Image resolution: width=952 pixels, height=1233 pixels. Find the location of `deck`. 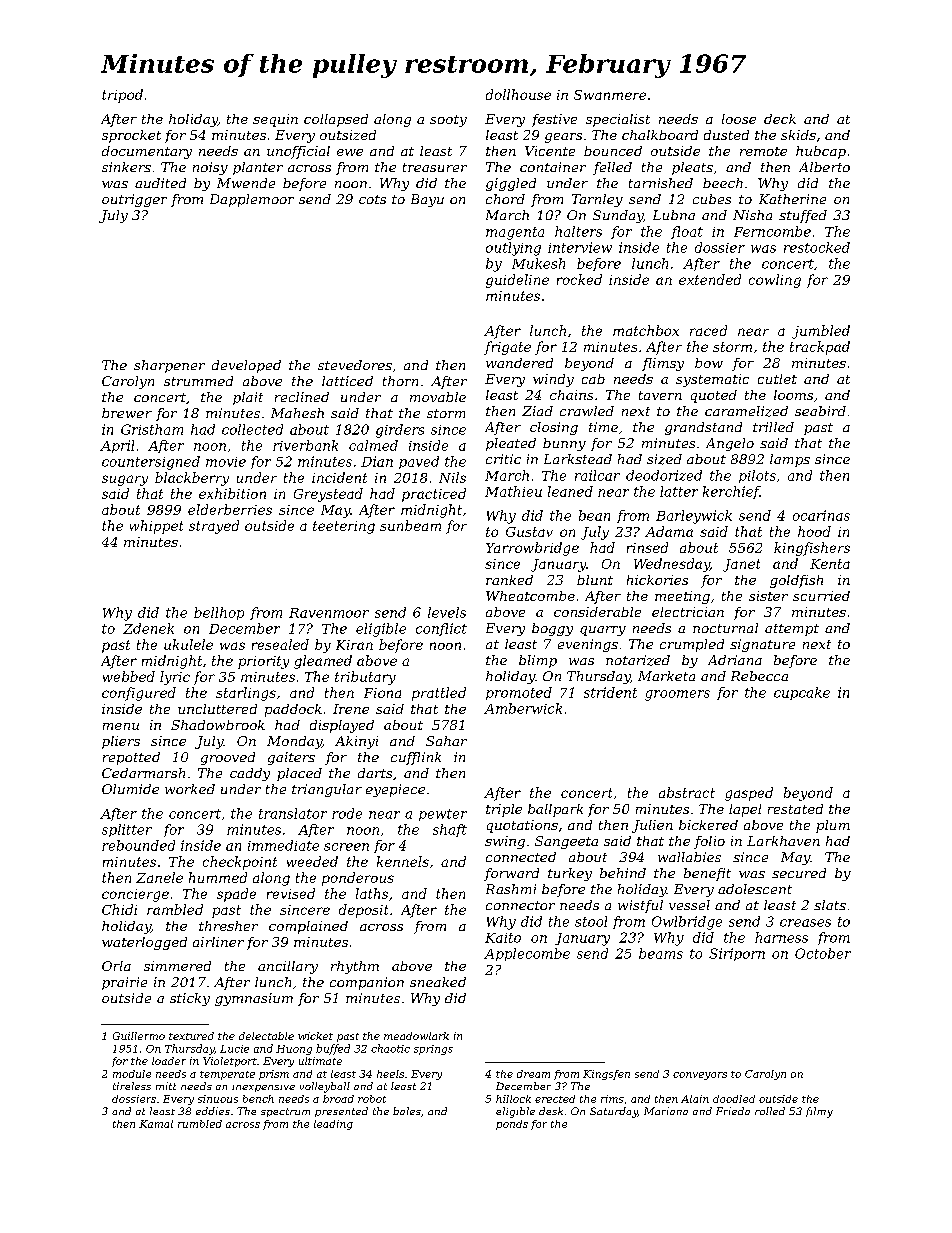

deck is located at coordinates (780, 119).
